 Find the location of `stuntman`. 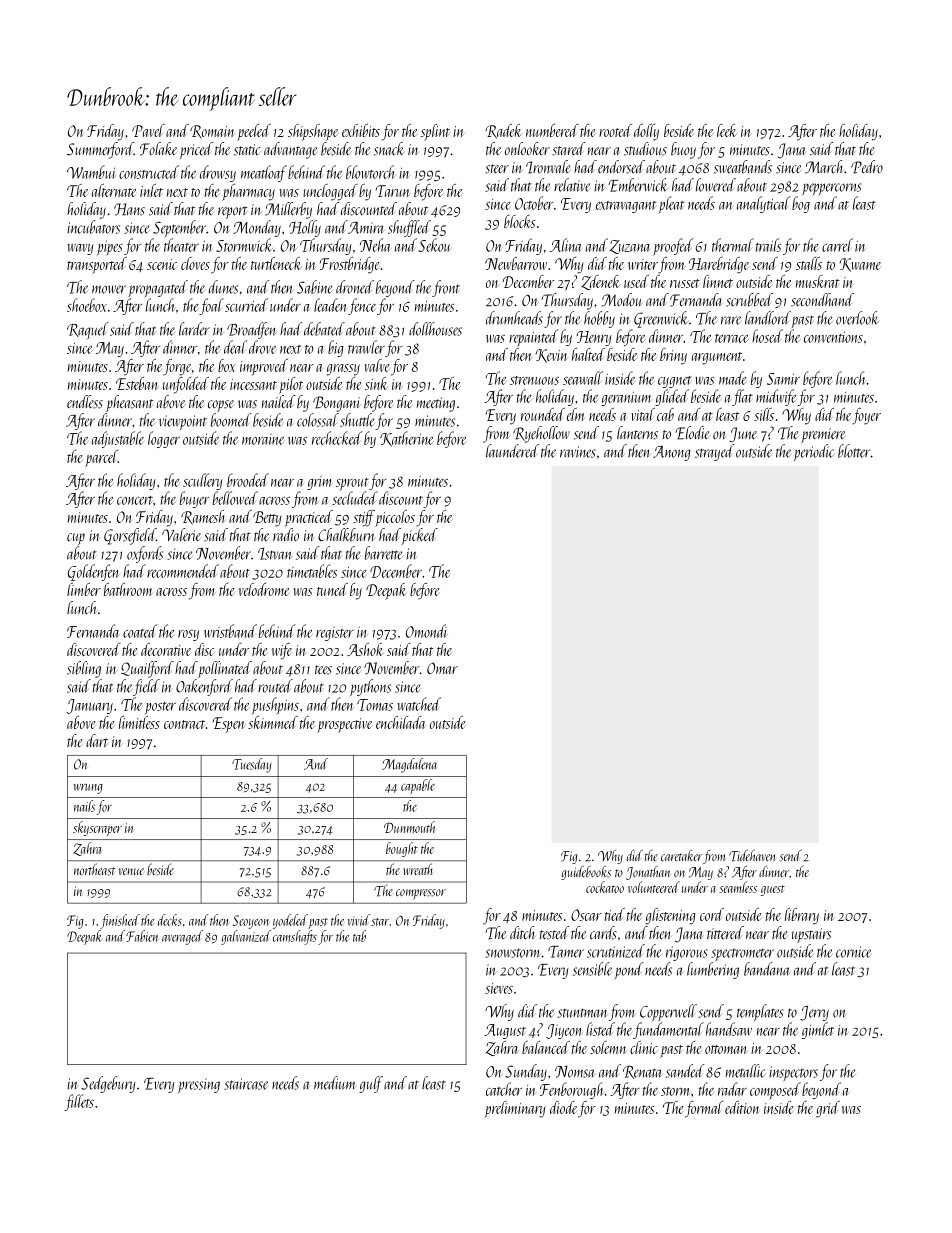

stuntman is located at coordinates (583, 1013).
